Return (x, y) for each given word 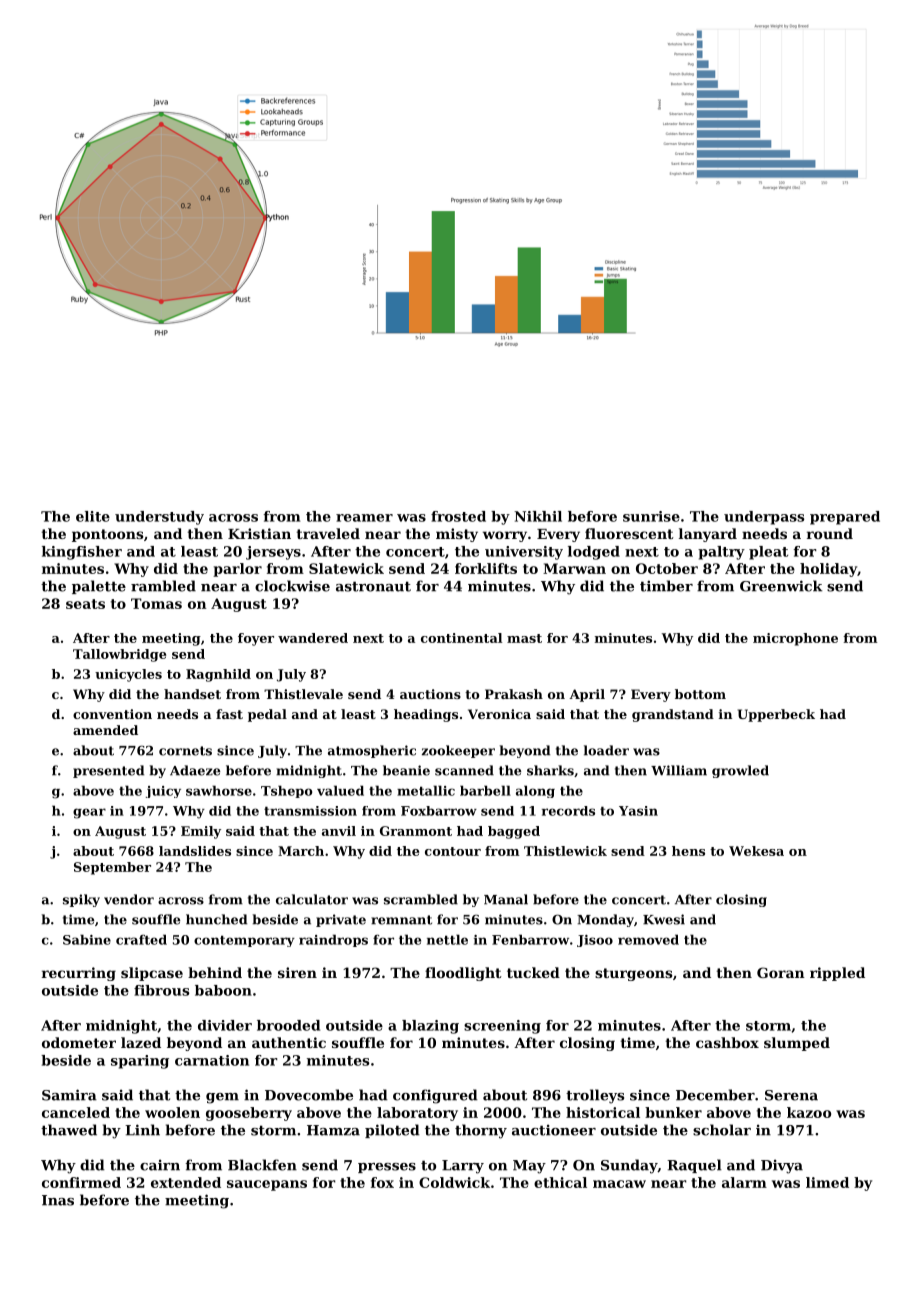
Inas (58, 1200)
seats (85, 604)
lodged (594, 553)
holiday (828, 570)
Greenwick (781, 586)
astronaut (373, 586)
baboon (223, 990)
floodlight (463, 974)
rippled (837, 974)
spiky (81, 900)
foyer (256, 639)
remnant (401, 920)
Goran (781, 972)
